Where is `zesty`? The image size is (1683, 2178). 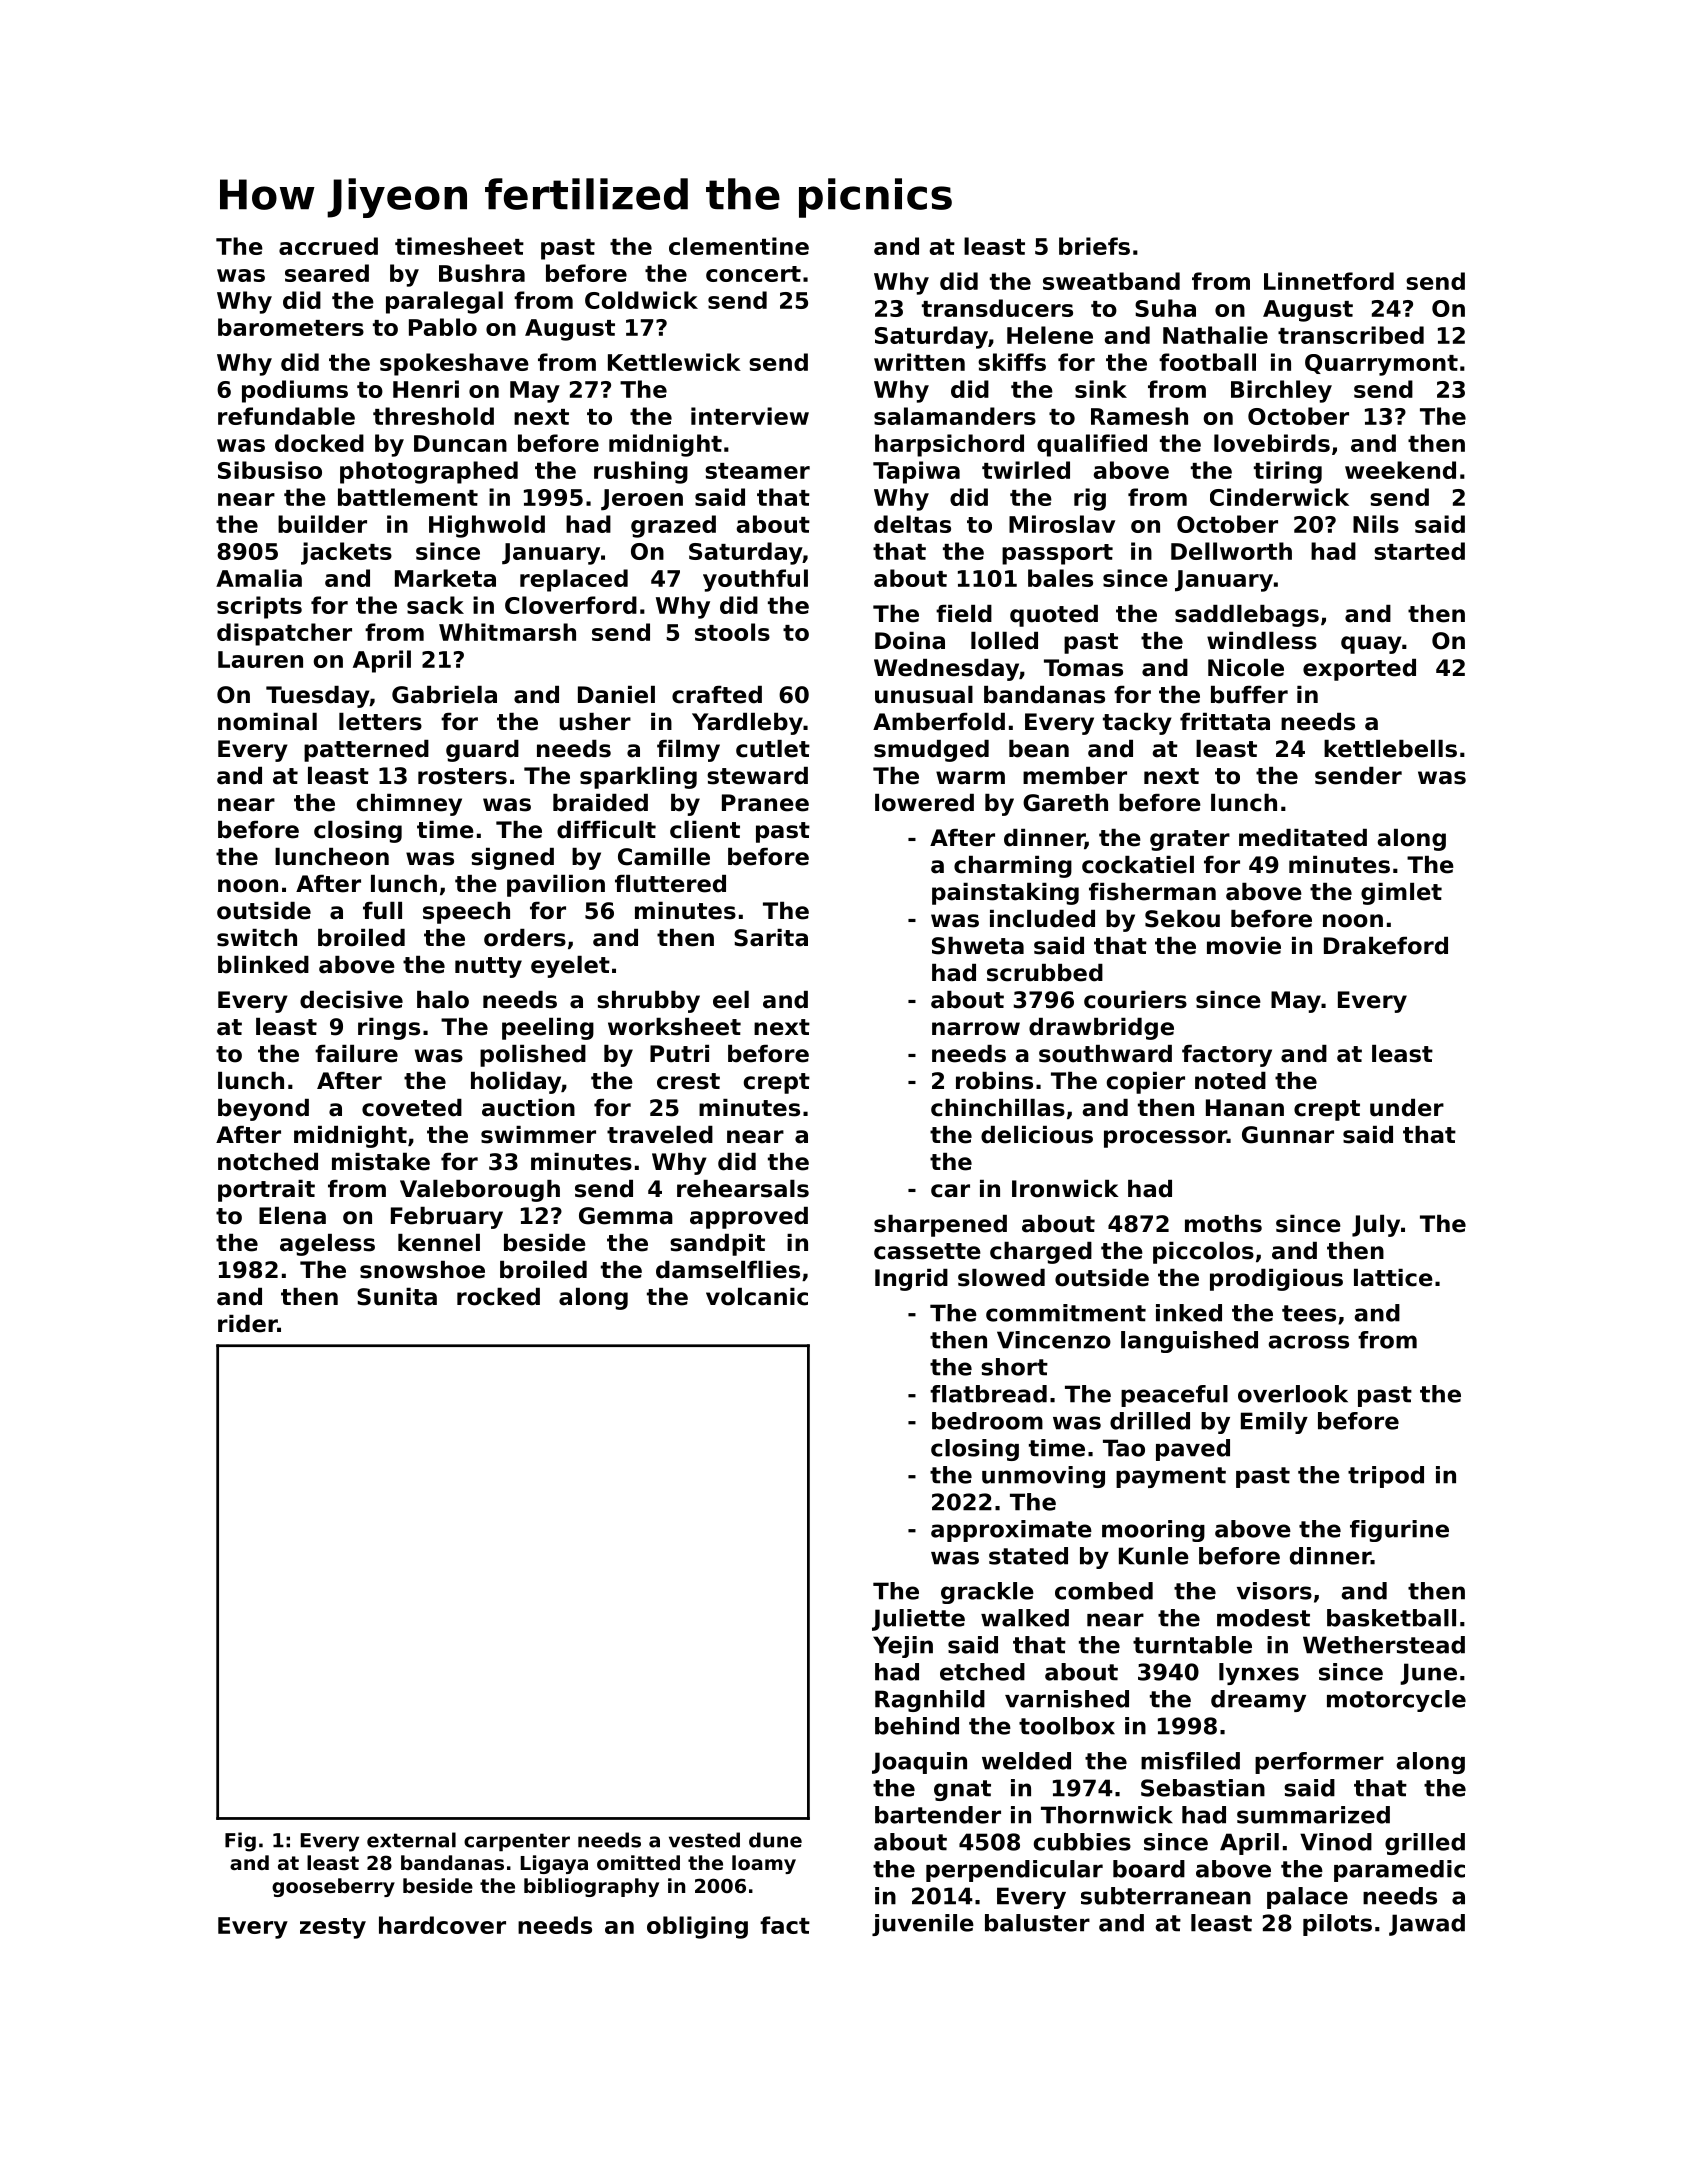 zesty is located at coordinates (333, 1928).
